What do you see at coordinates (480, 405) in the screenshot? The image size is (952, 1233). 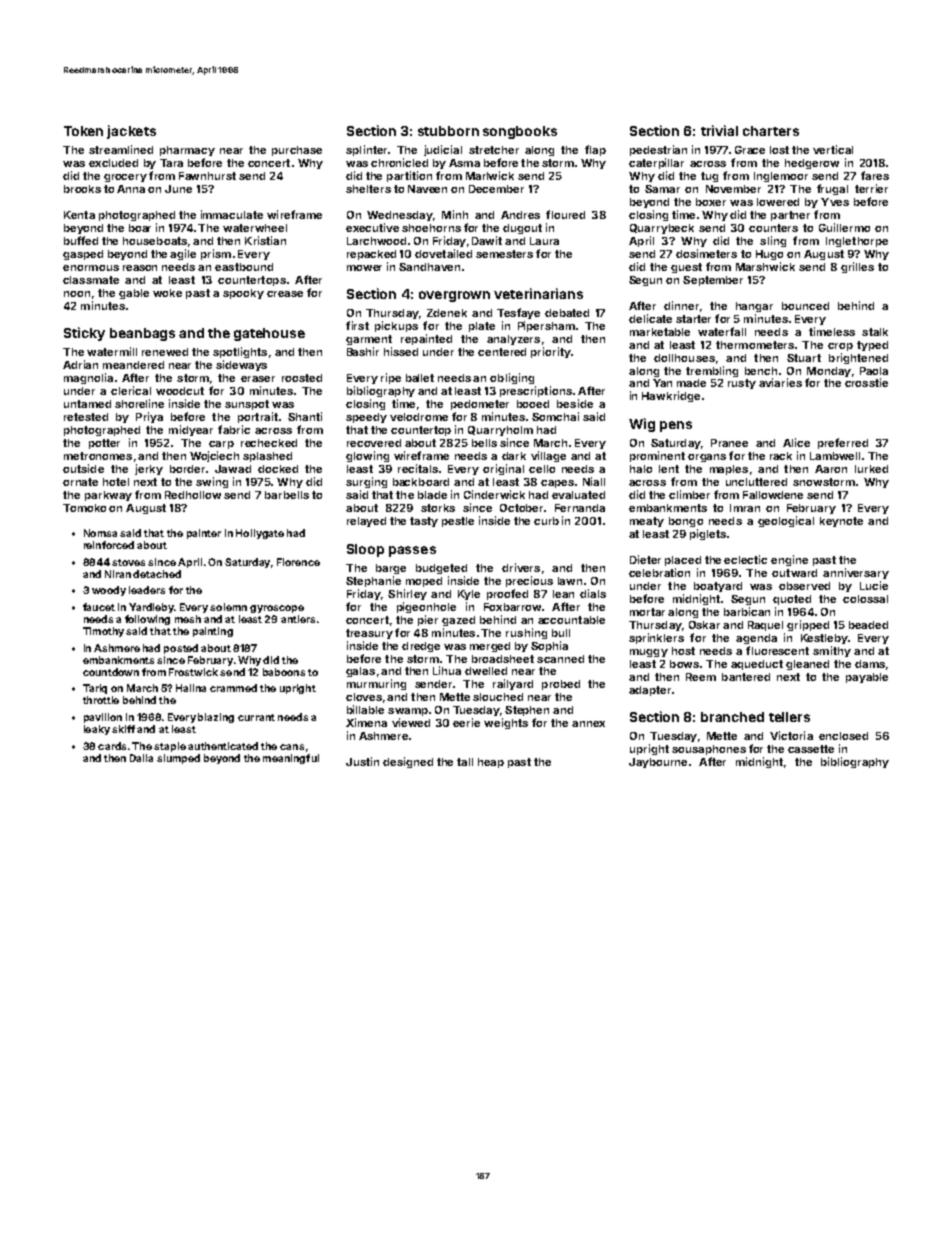 I see `pedometer` at bounding box center [480, 405].
